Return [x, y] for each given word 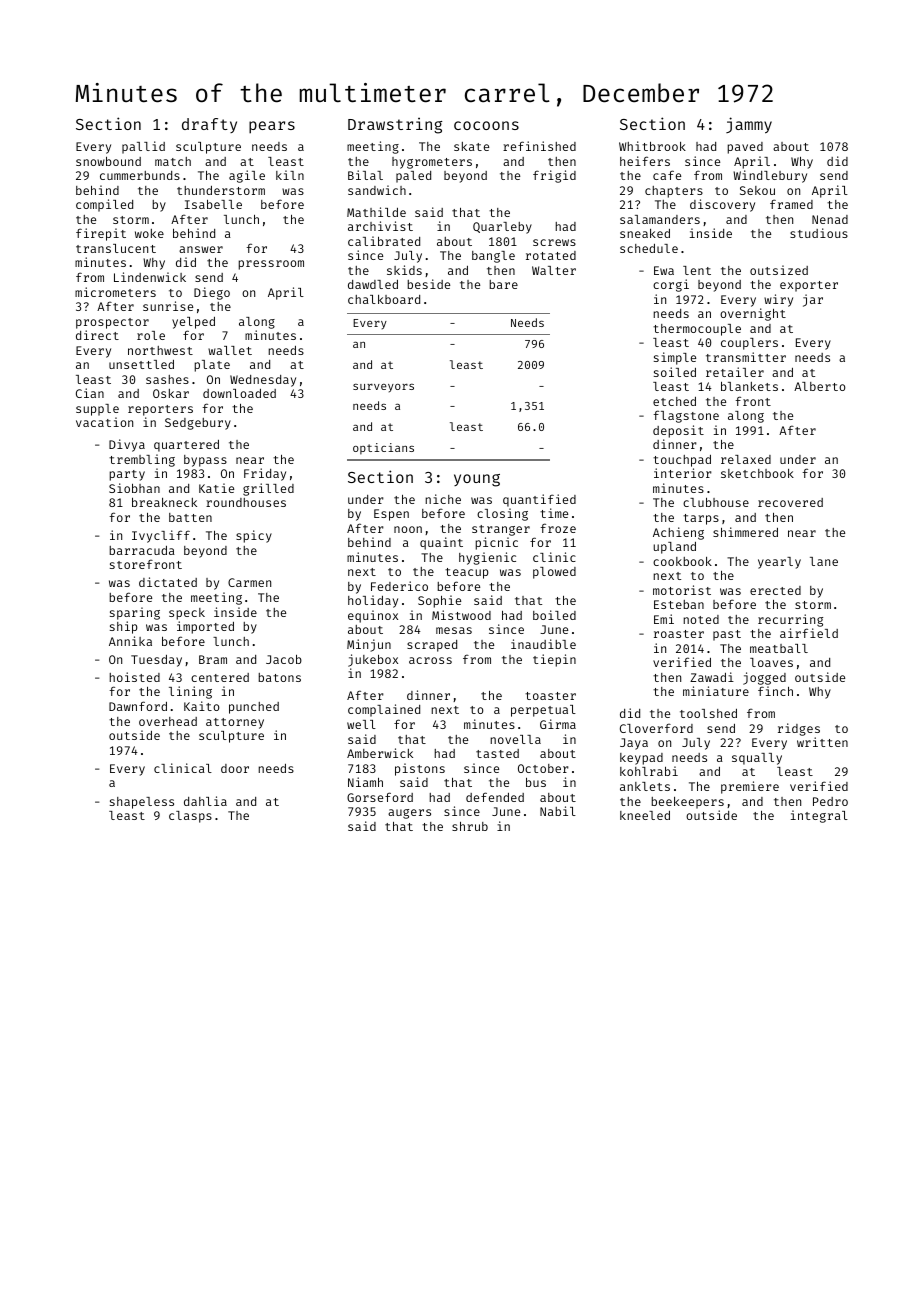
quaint [441, 543]
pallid [143, 147]
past [727, 635]
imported [205, 627]
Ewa [664, 270]
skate [471, 146]
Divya [127, 445]
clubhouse [716, 502]
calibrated [384, 241]
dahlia [205, 801]
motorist [682, 590]
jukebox [373, 660]
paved [745, 148]
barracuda [142, 550]
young [477, 480]
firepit [101, 234]
